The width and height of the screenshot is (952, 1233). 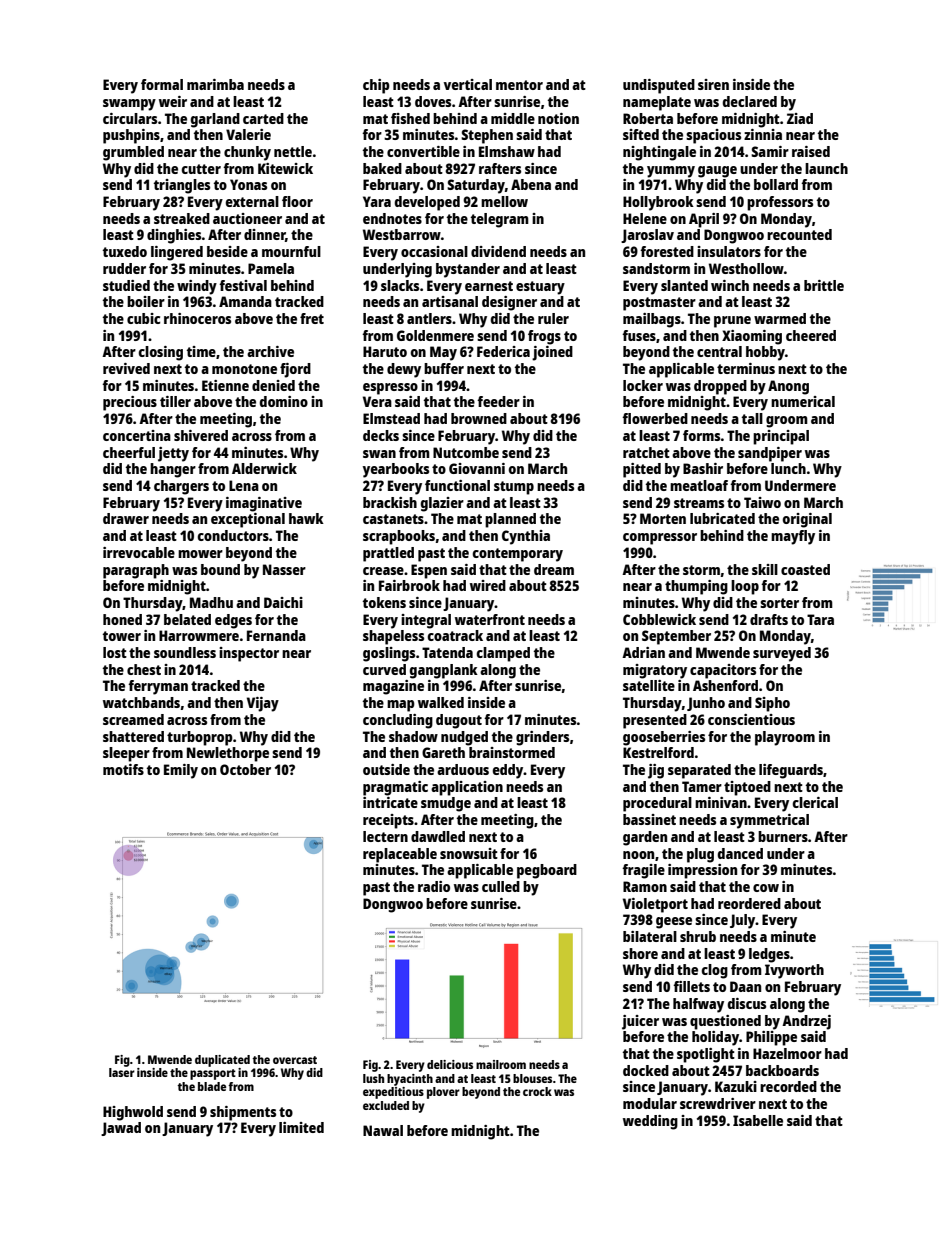 What do you see at coordinates (295, 370) in the screenshot?
I see `fjord` at bounding box center [295, 370].
